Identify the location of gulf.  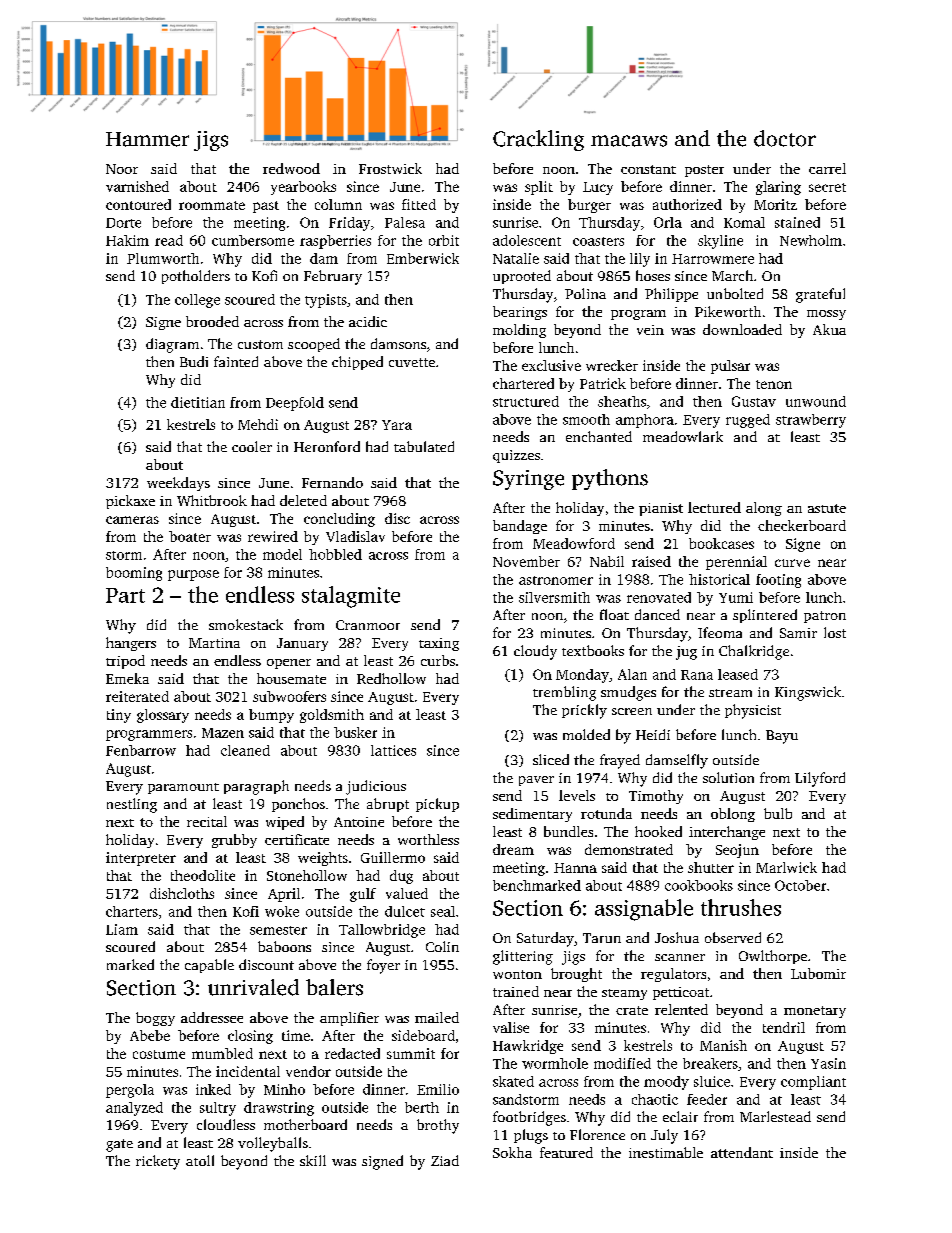
(363, 895).
